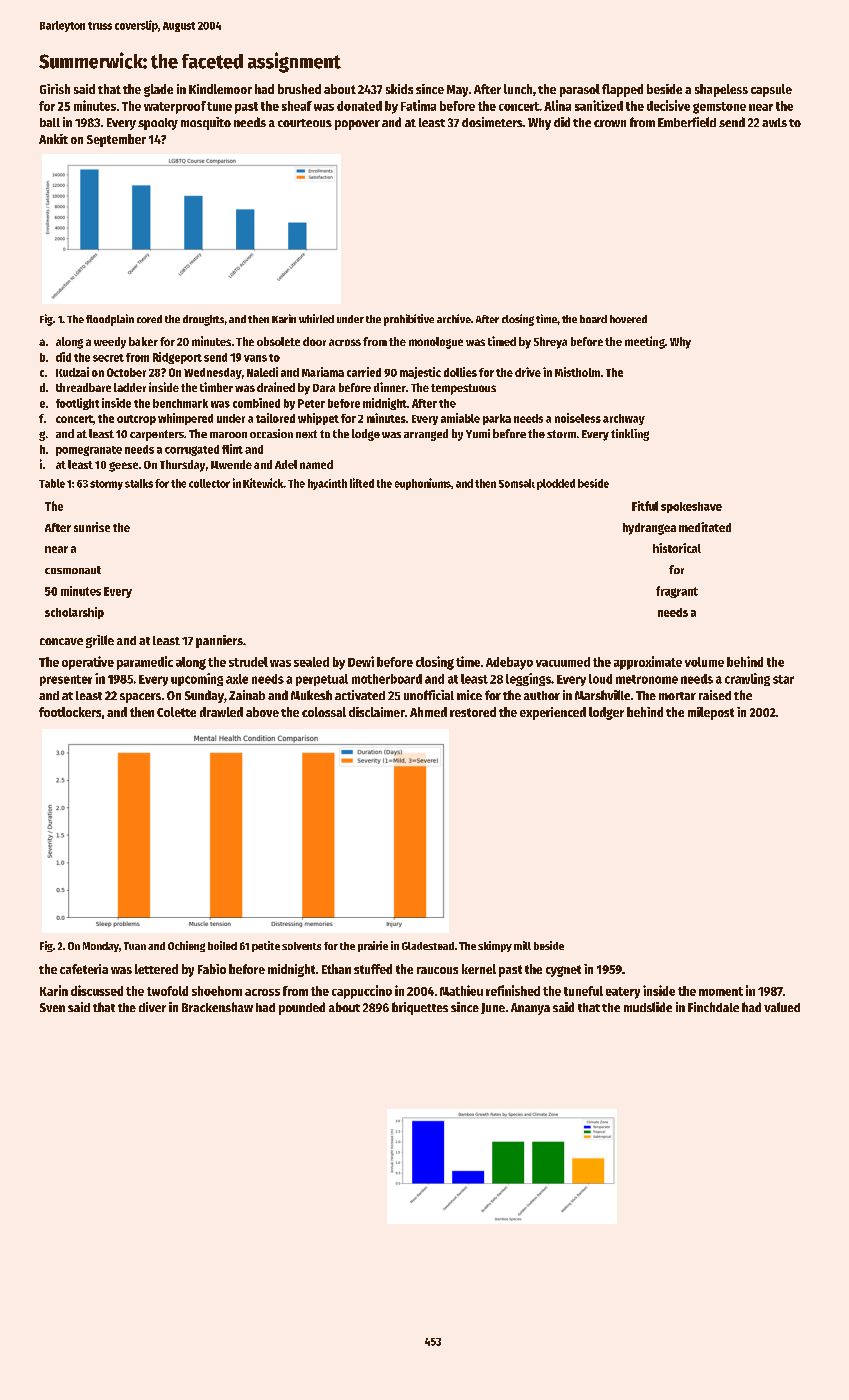 This screenshot has width=849, height=1400. Describe the element at coordinates (53, 139) in the screenshot. I see `Ankit` at that location.
